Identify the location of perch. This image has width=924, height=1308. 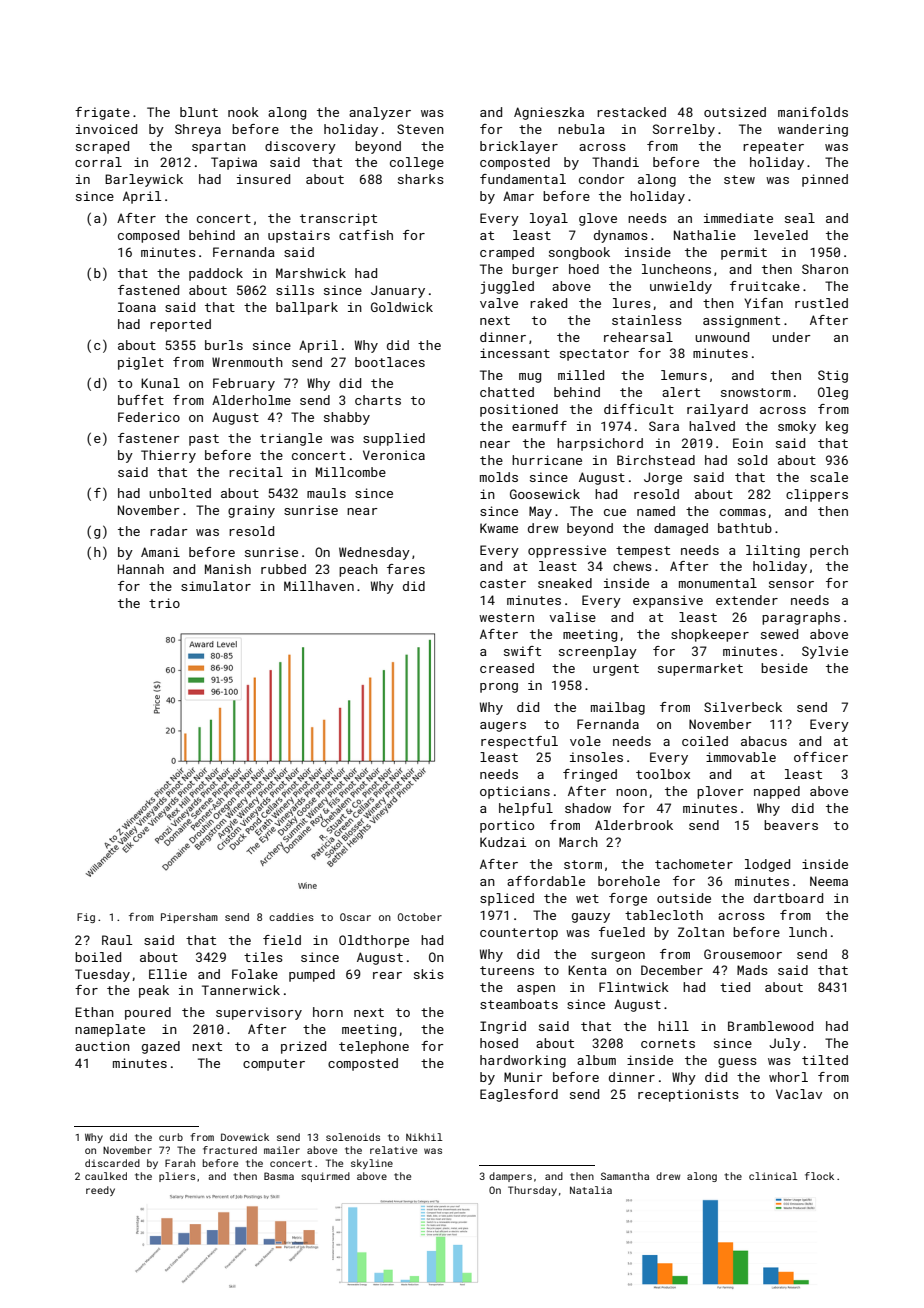
(829, 551).
